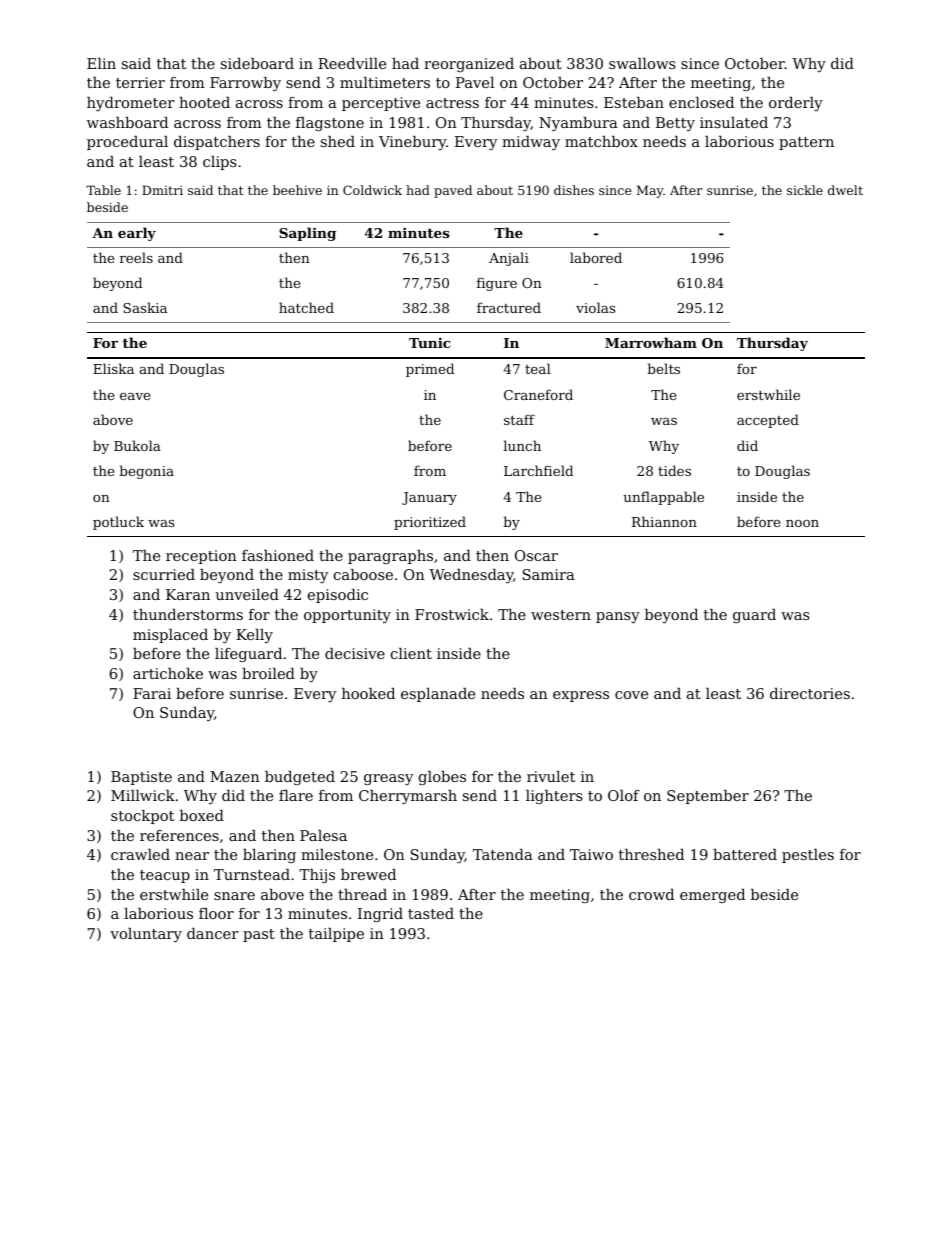  What do you see at coordinates (140, 854) in the image?
I see `crawled` at bounding box center [140, 854].
